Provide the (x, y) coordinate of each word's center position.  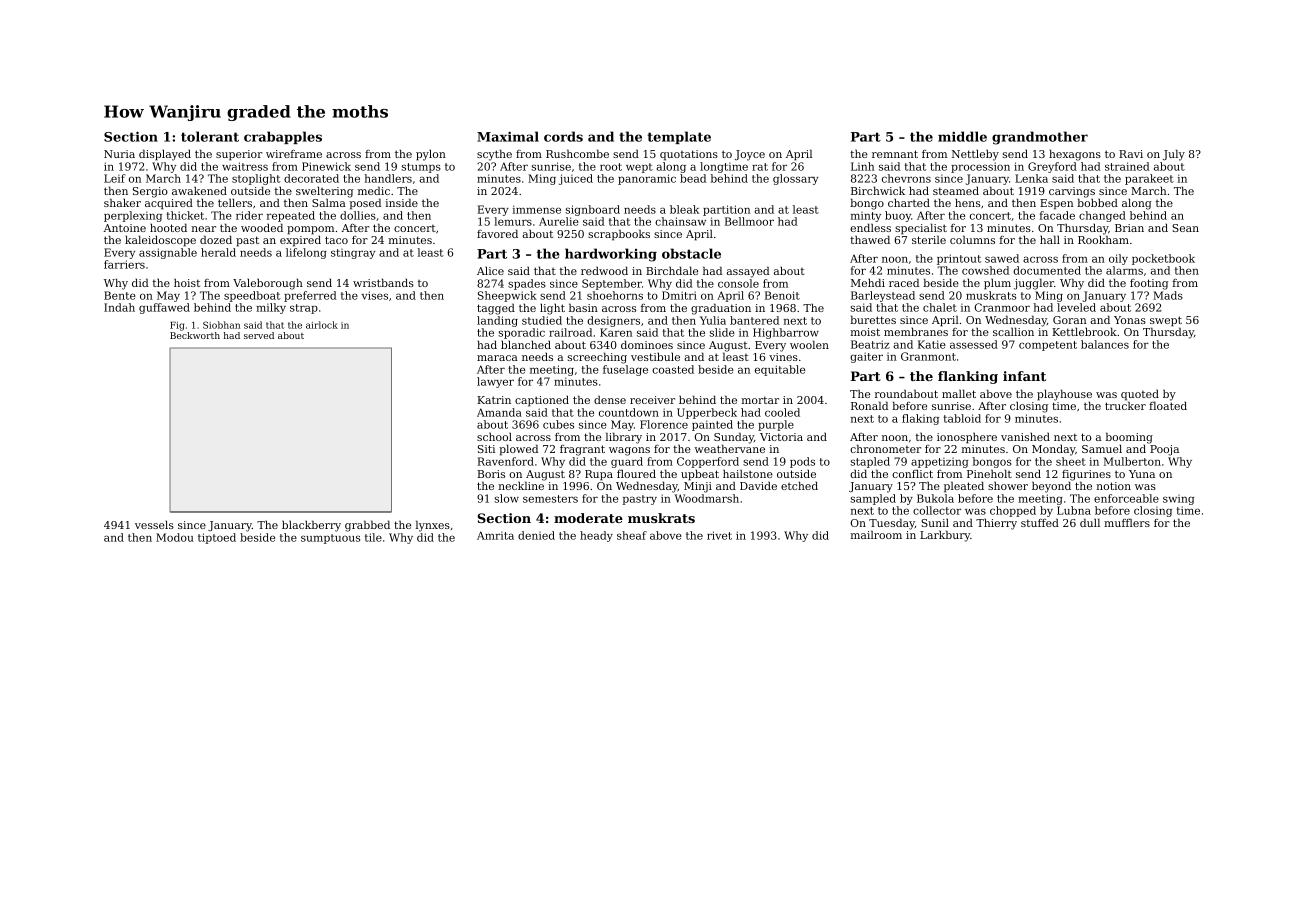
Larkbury (945, 536)
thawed (870, 239)
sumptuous (330, 539)
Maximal (508, 136)
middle (962, 136)
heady (596, 536)
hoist (187, 282)
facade (1057, 215)
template (679, 137)
